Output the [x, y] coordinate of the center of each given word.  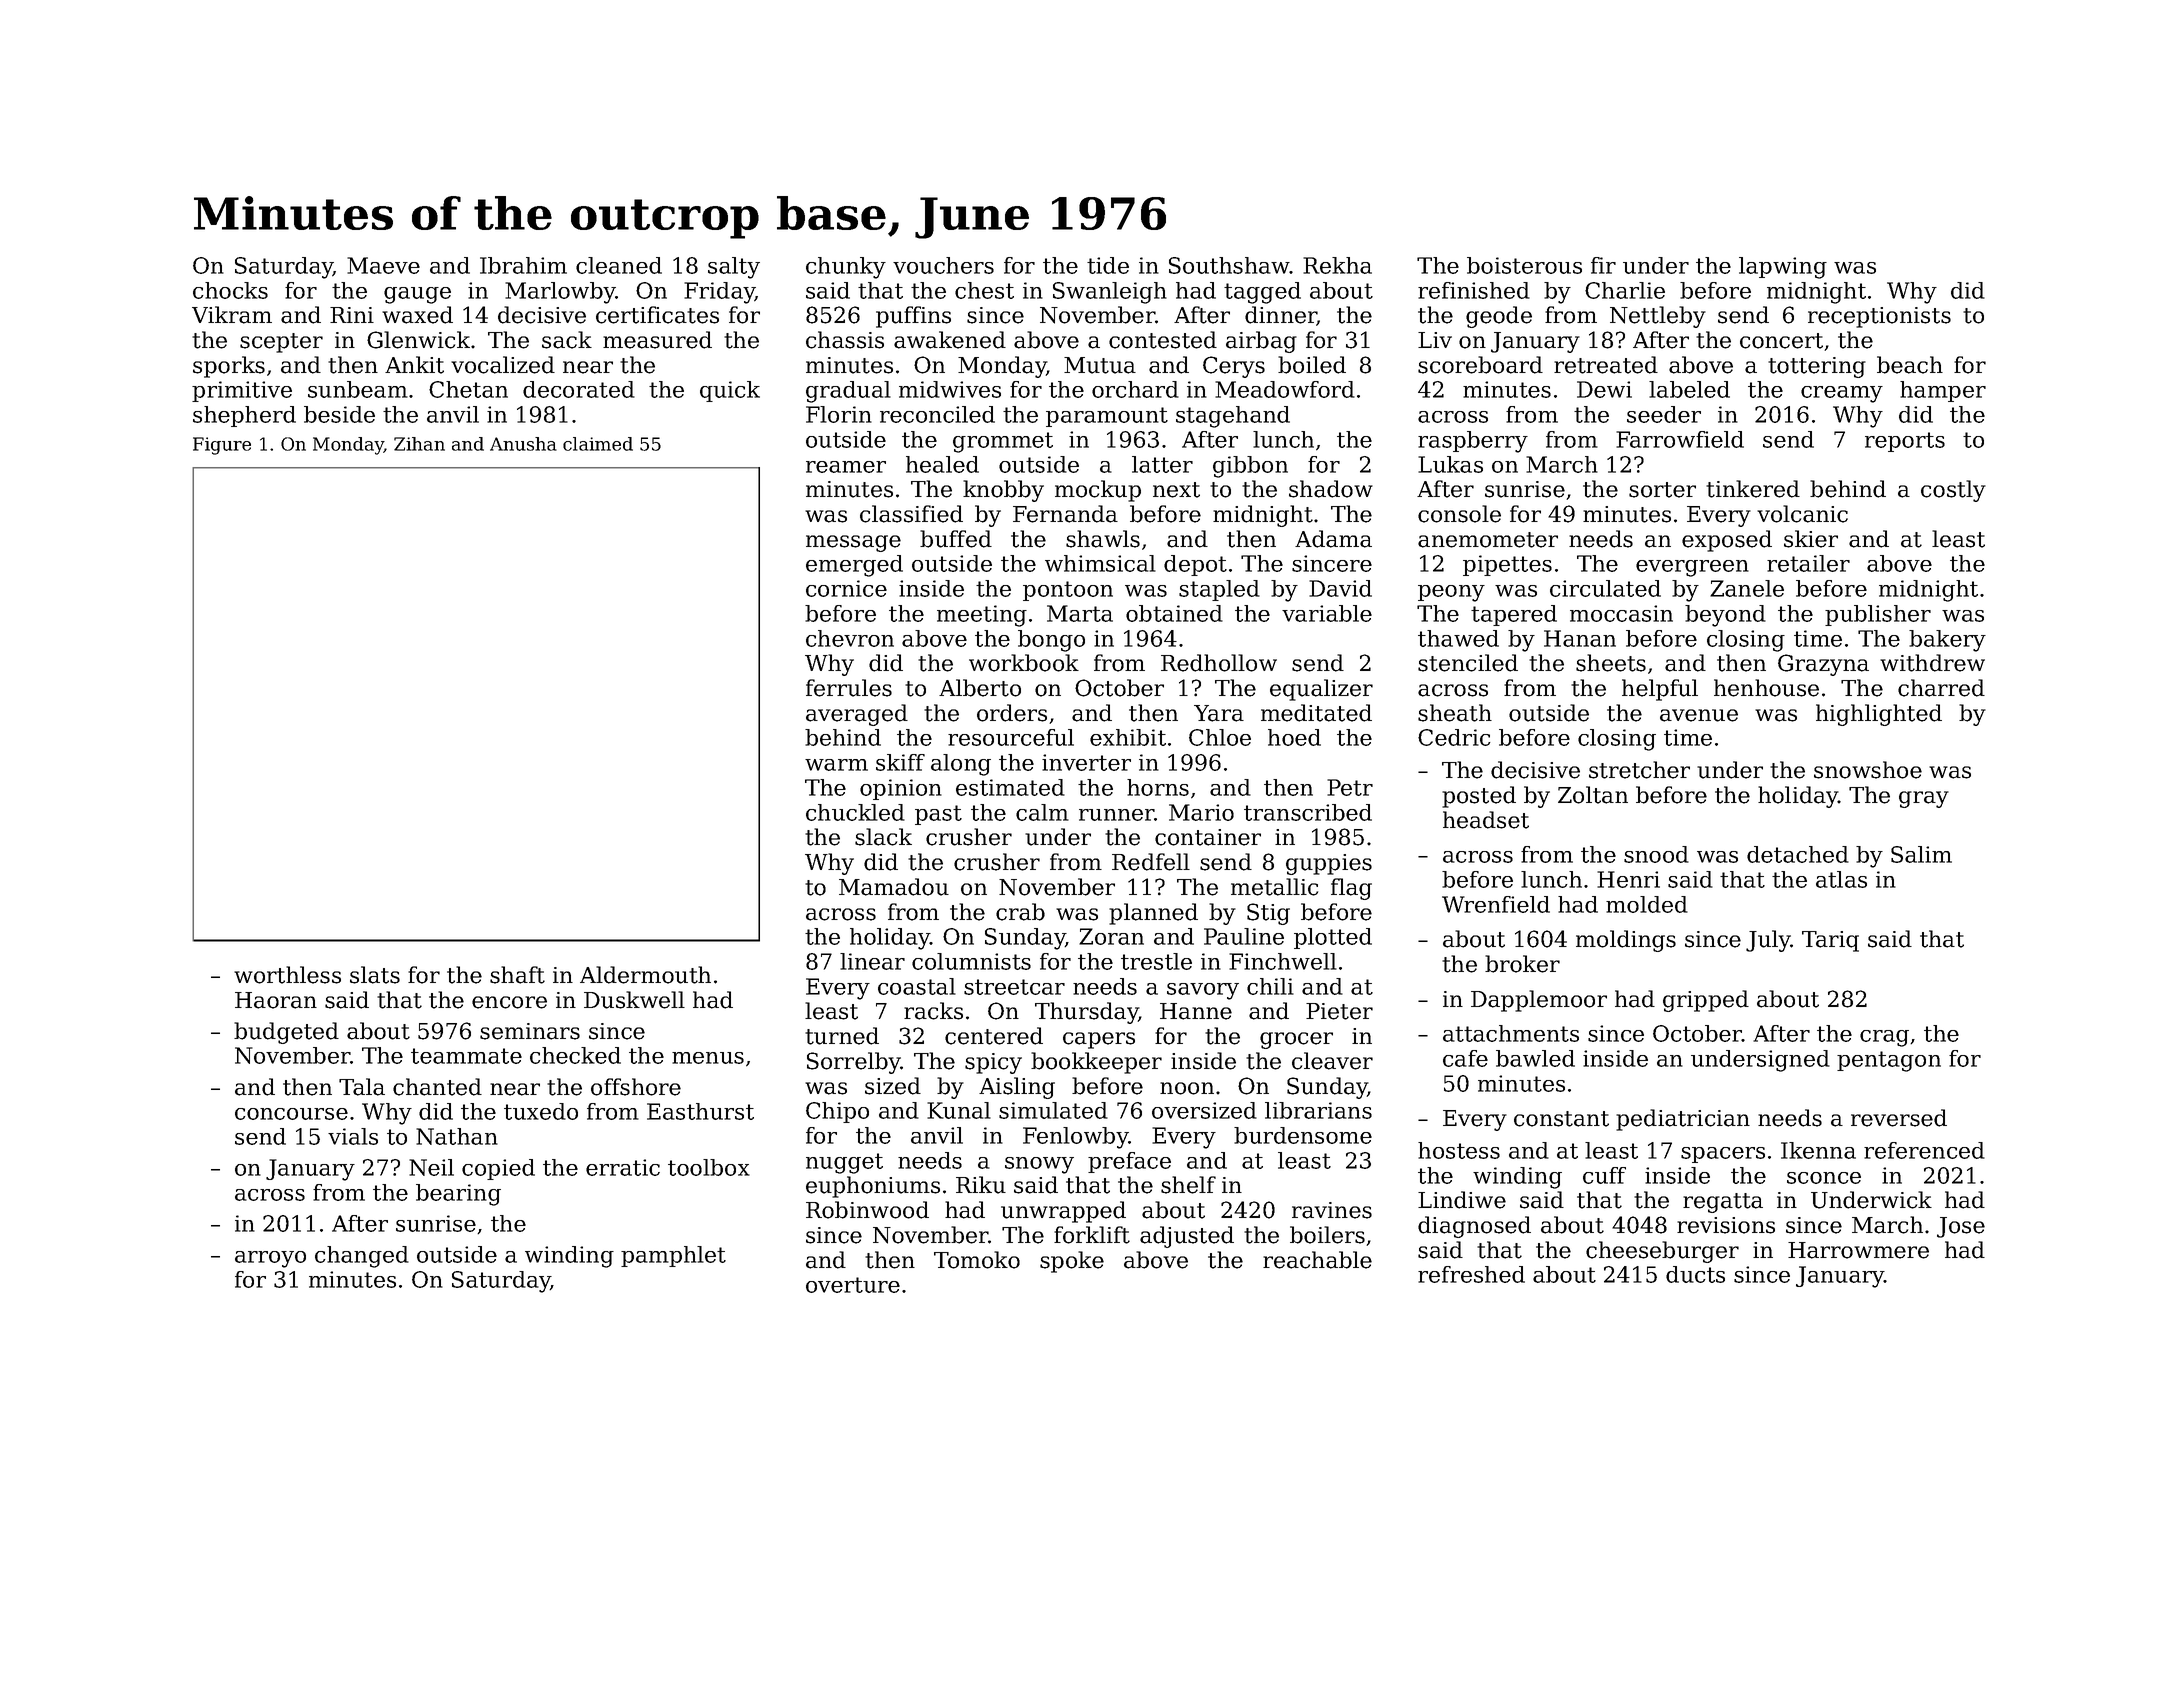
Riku [981, 1185]
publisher [1878, 615]
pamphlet [673, 1256]
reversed [1899, 1118]
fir [1603, 265]
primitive [242, 391]
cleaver [1332, 1061]
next [1176, 490]
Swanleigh [1110, 293]
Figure [222, 446]
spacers [1723, 1155]
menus [708, 1058]
